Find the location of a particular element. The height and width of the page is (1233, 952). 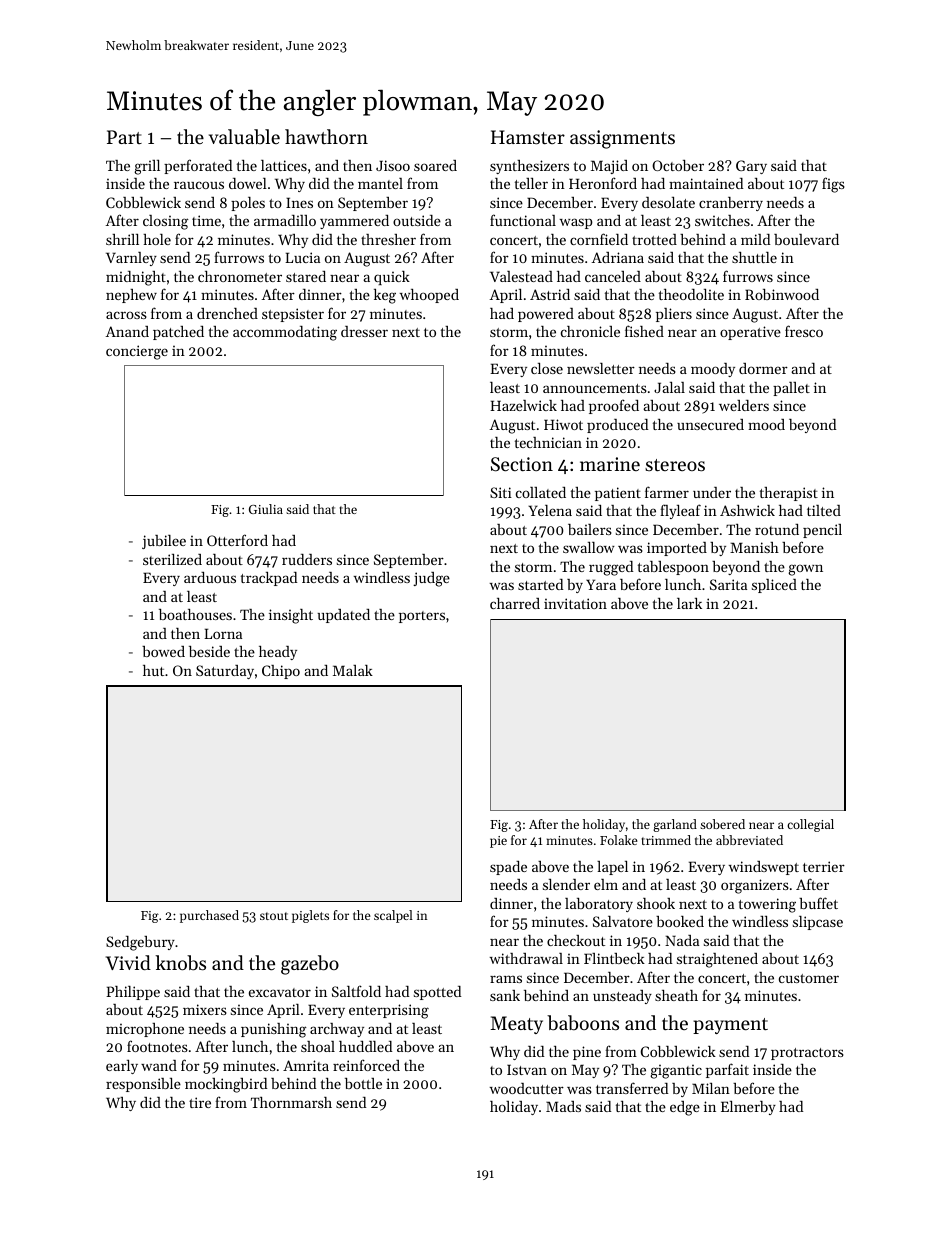

hawthorn is located at coordinates (326, 136).
